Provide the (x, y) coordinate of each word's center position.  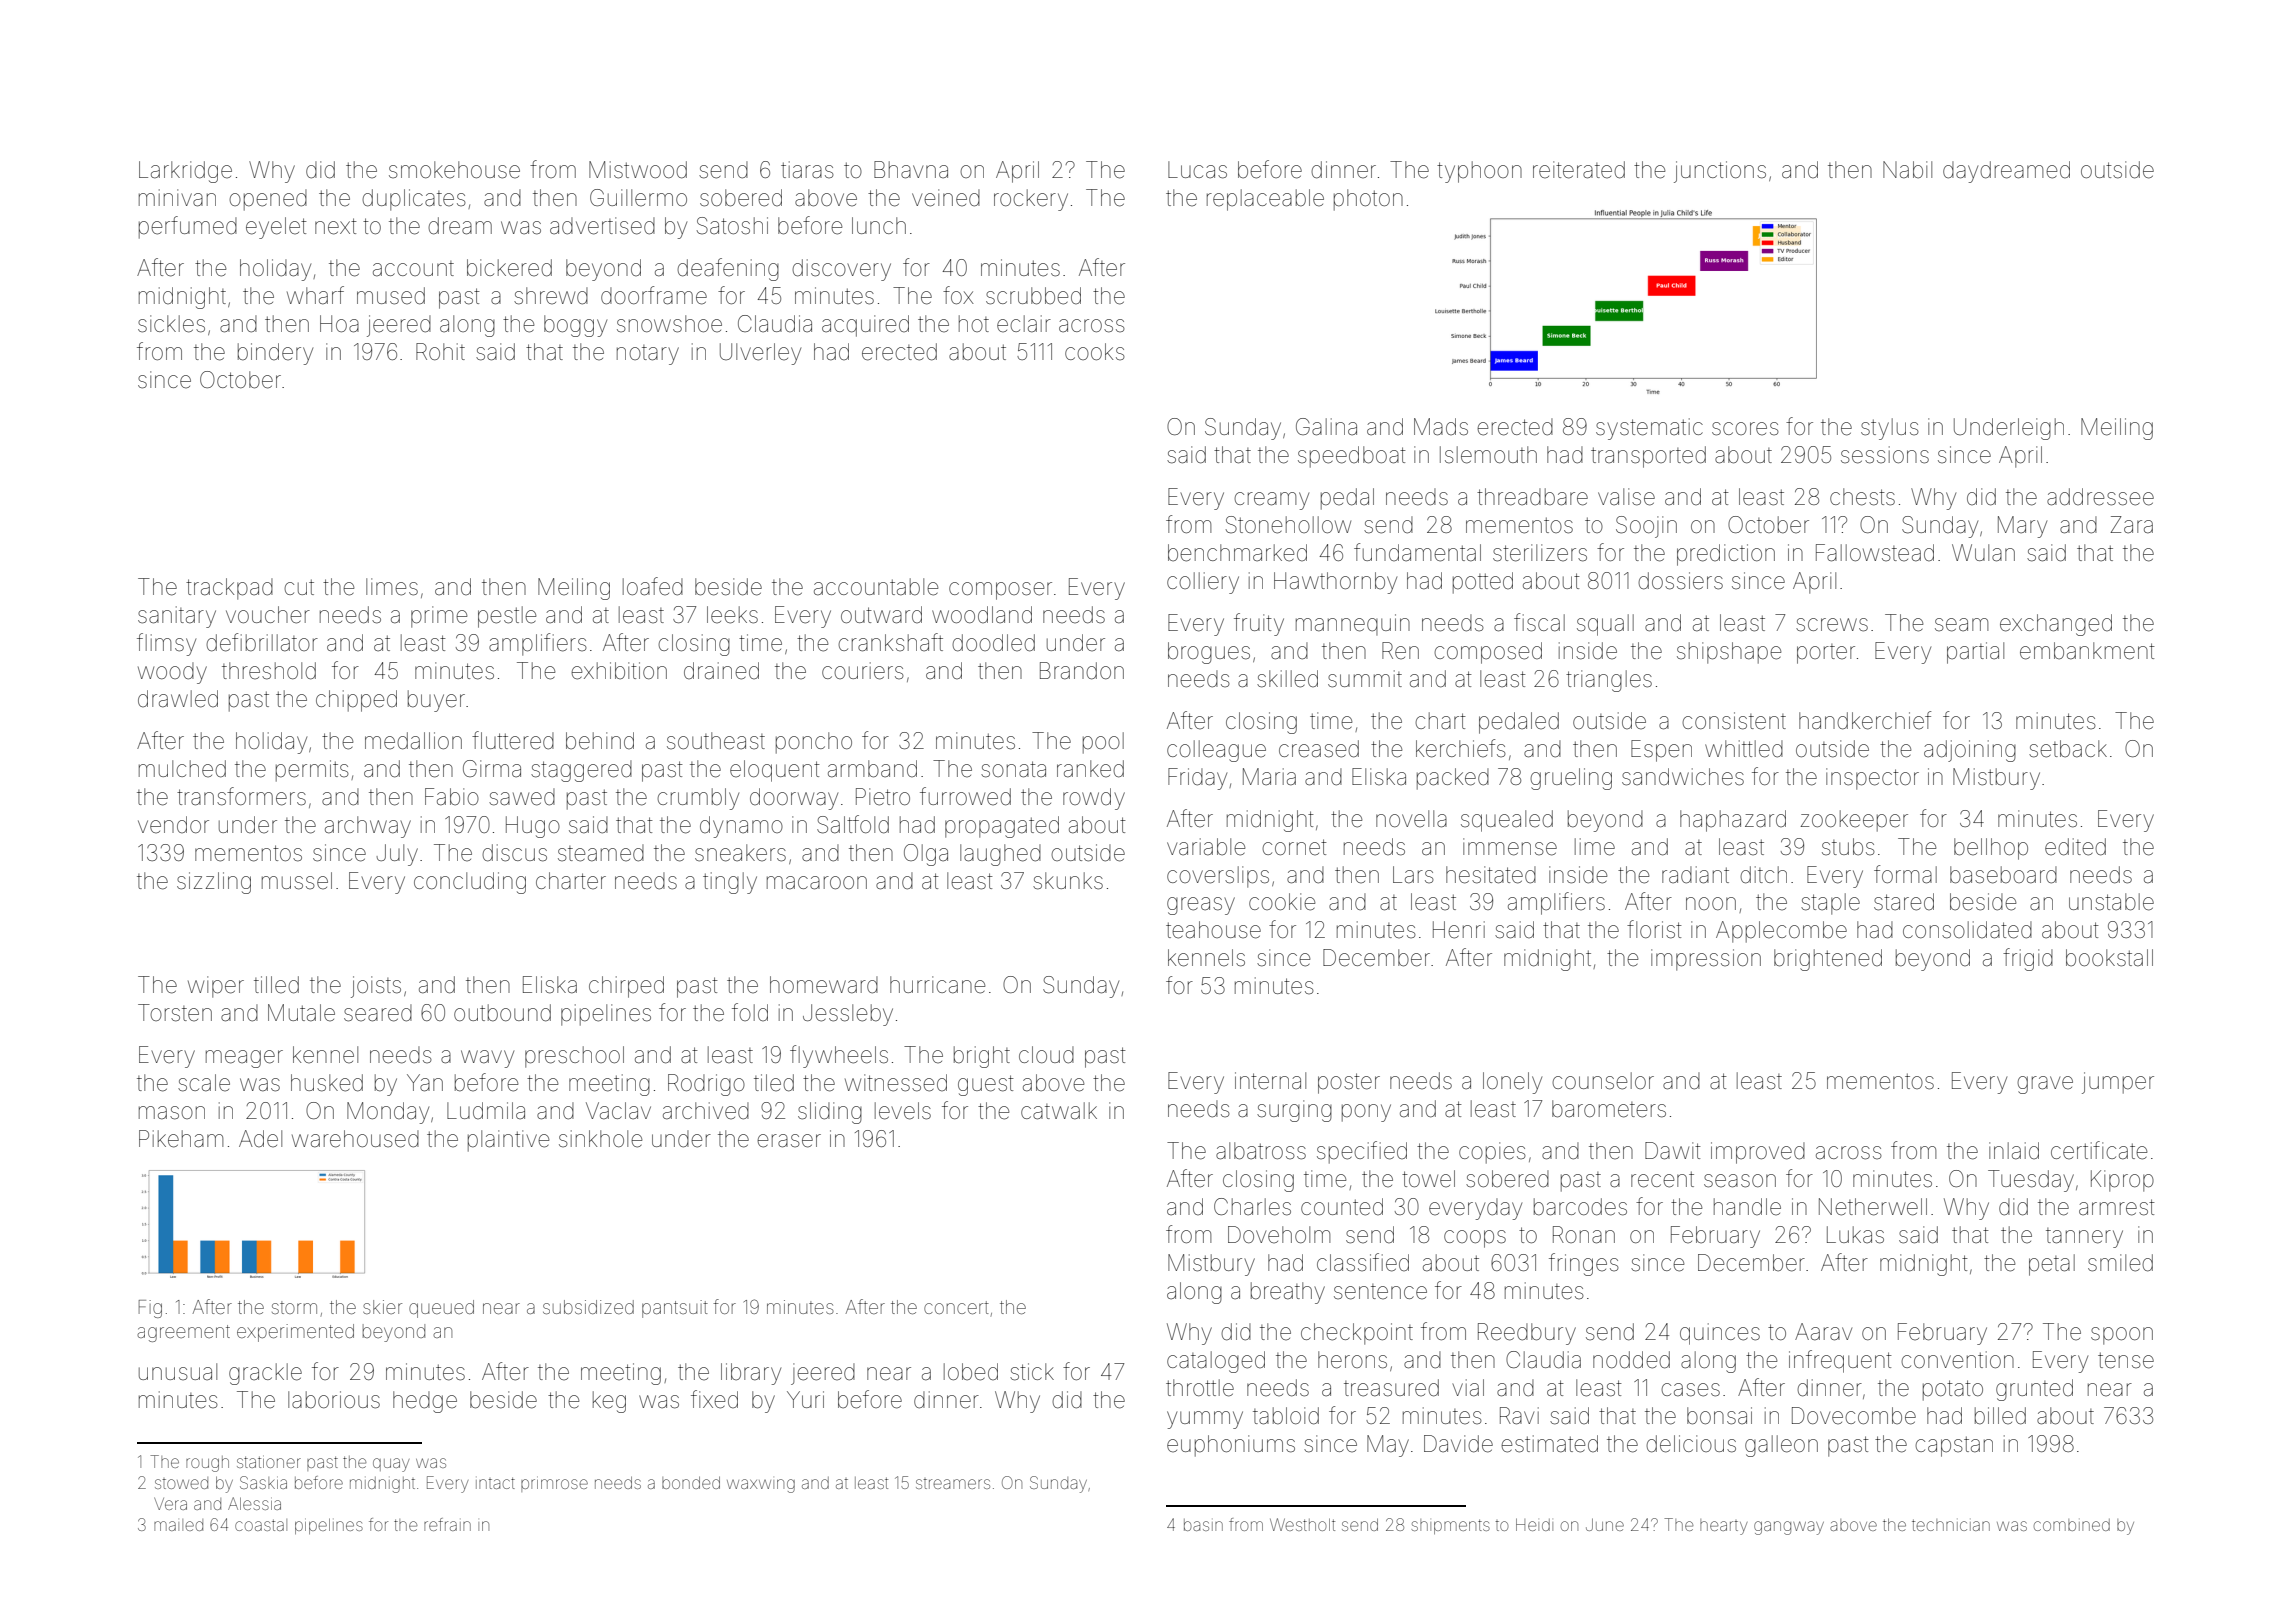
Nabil (1907, 170)
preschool (574, 1057)
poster (1349, 1083)
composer (1000, 591)
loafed (653, 586)
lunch (879, 225)
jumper (2118, 1083)
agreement (183, 1333)
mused (391, 296)
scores (1745, 429)
